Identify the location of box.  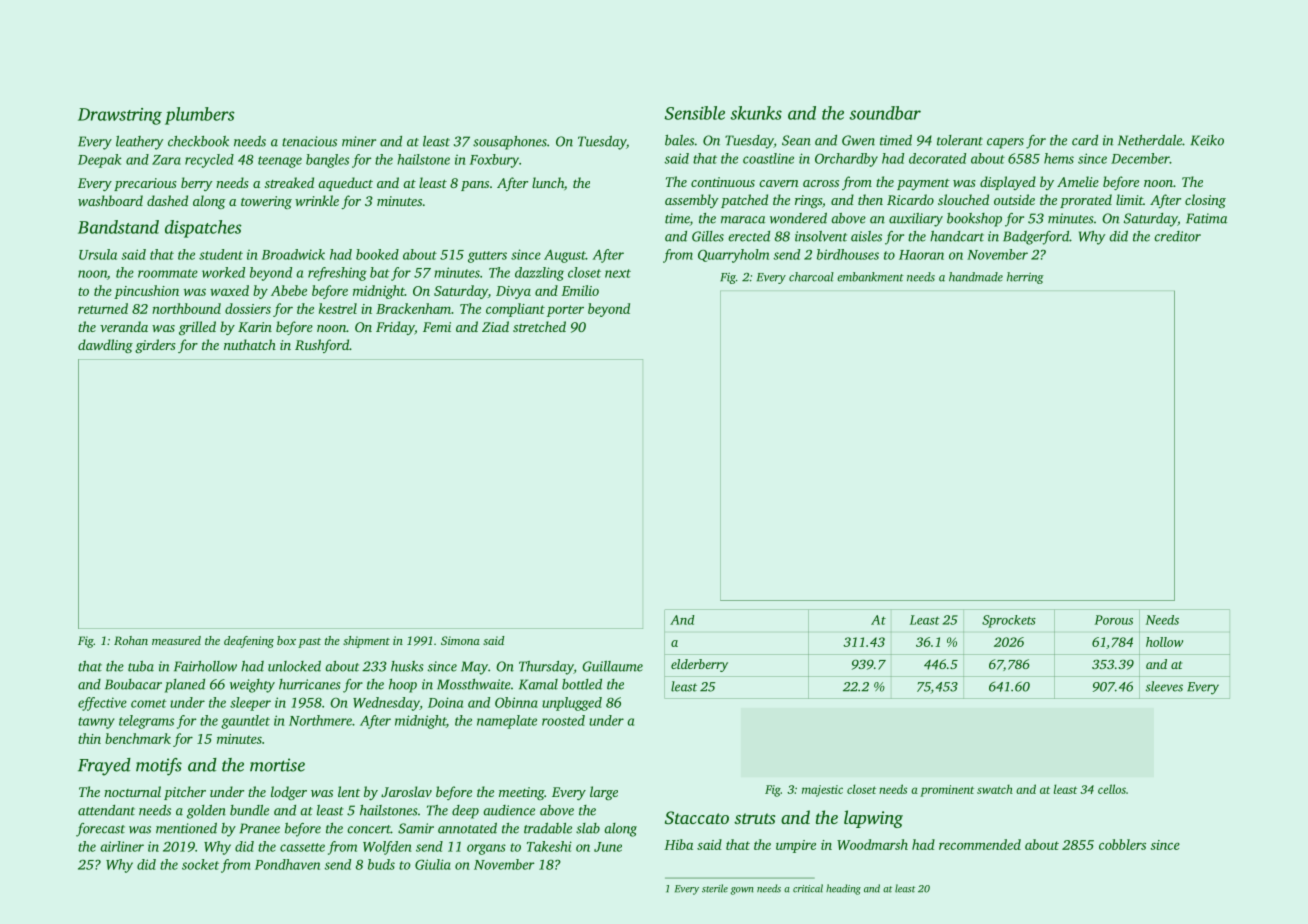
(286, 640).
